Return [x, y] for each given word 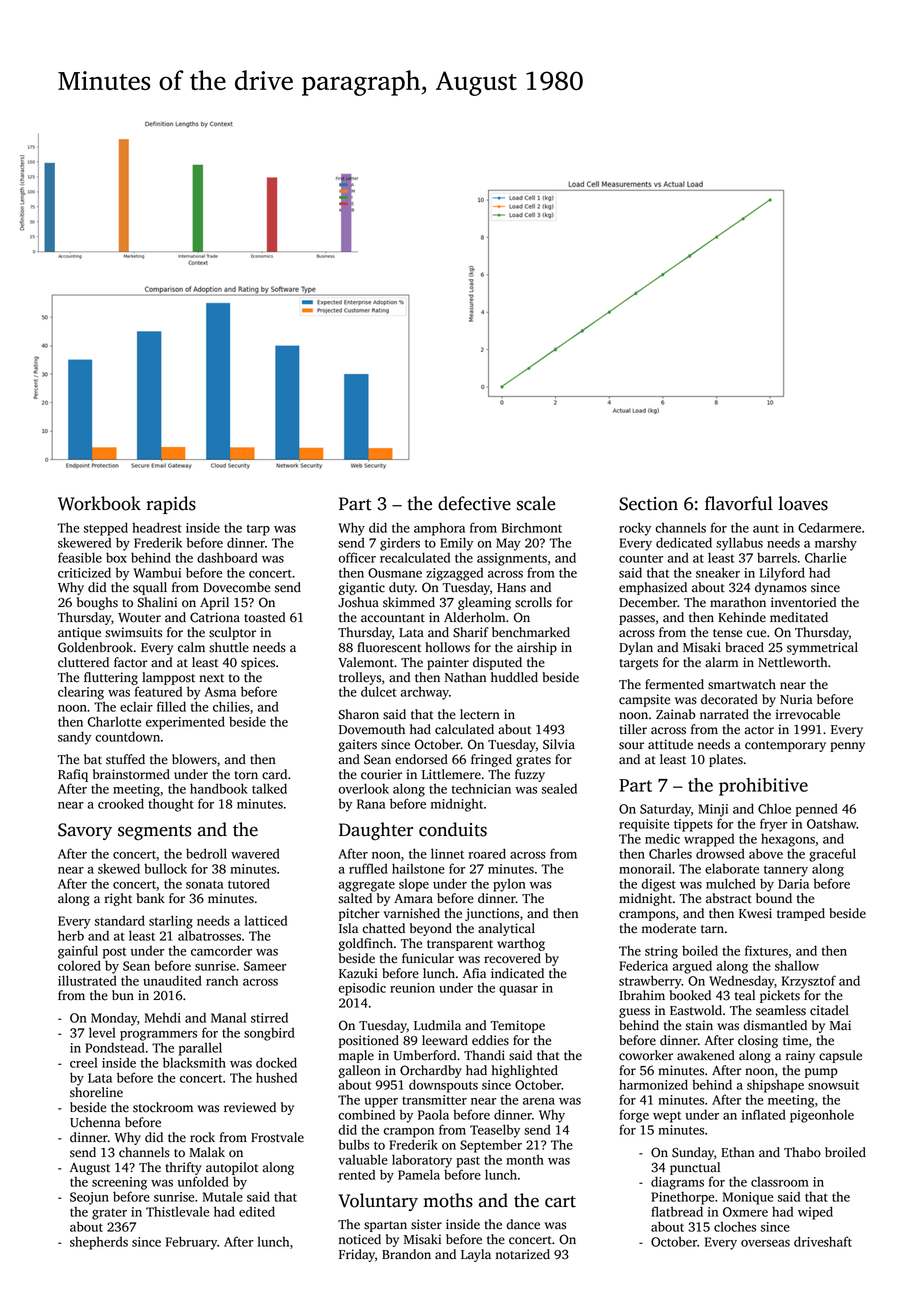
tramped [801, 914]
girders [400, 544]
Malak [207, 1152]
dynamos [781, 588]
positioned [369, 1041]
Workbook [99, 503]
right [118, 899]
